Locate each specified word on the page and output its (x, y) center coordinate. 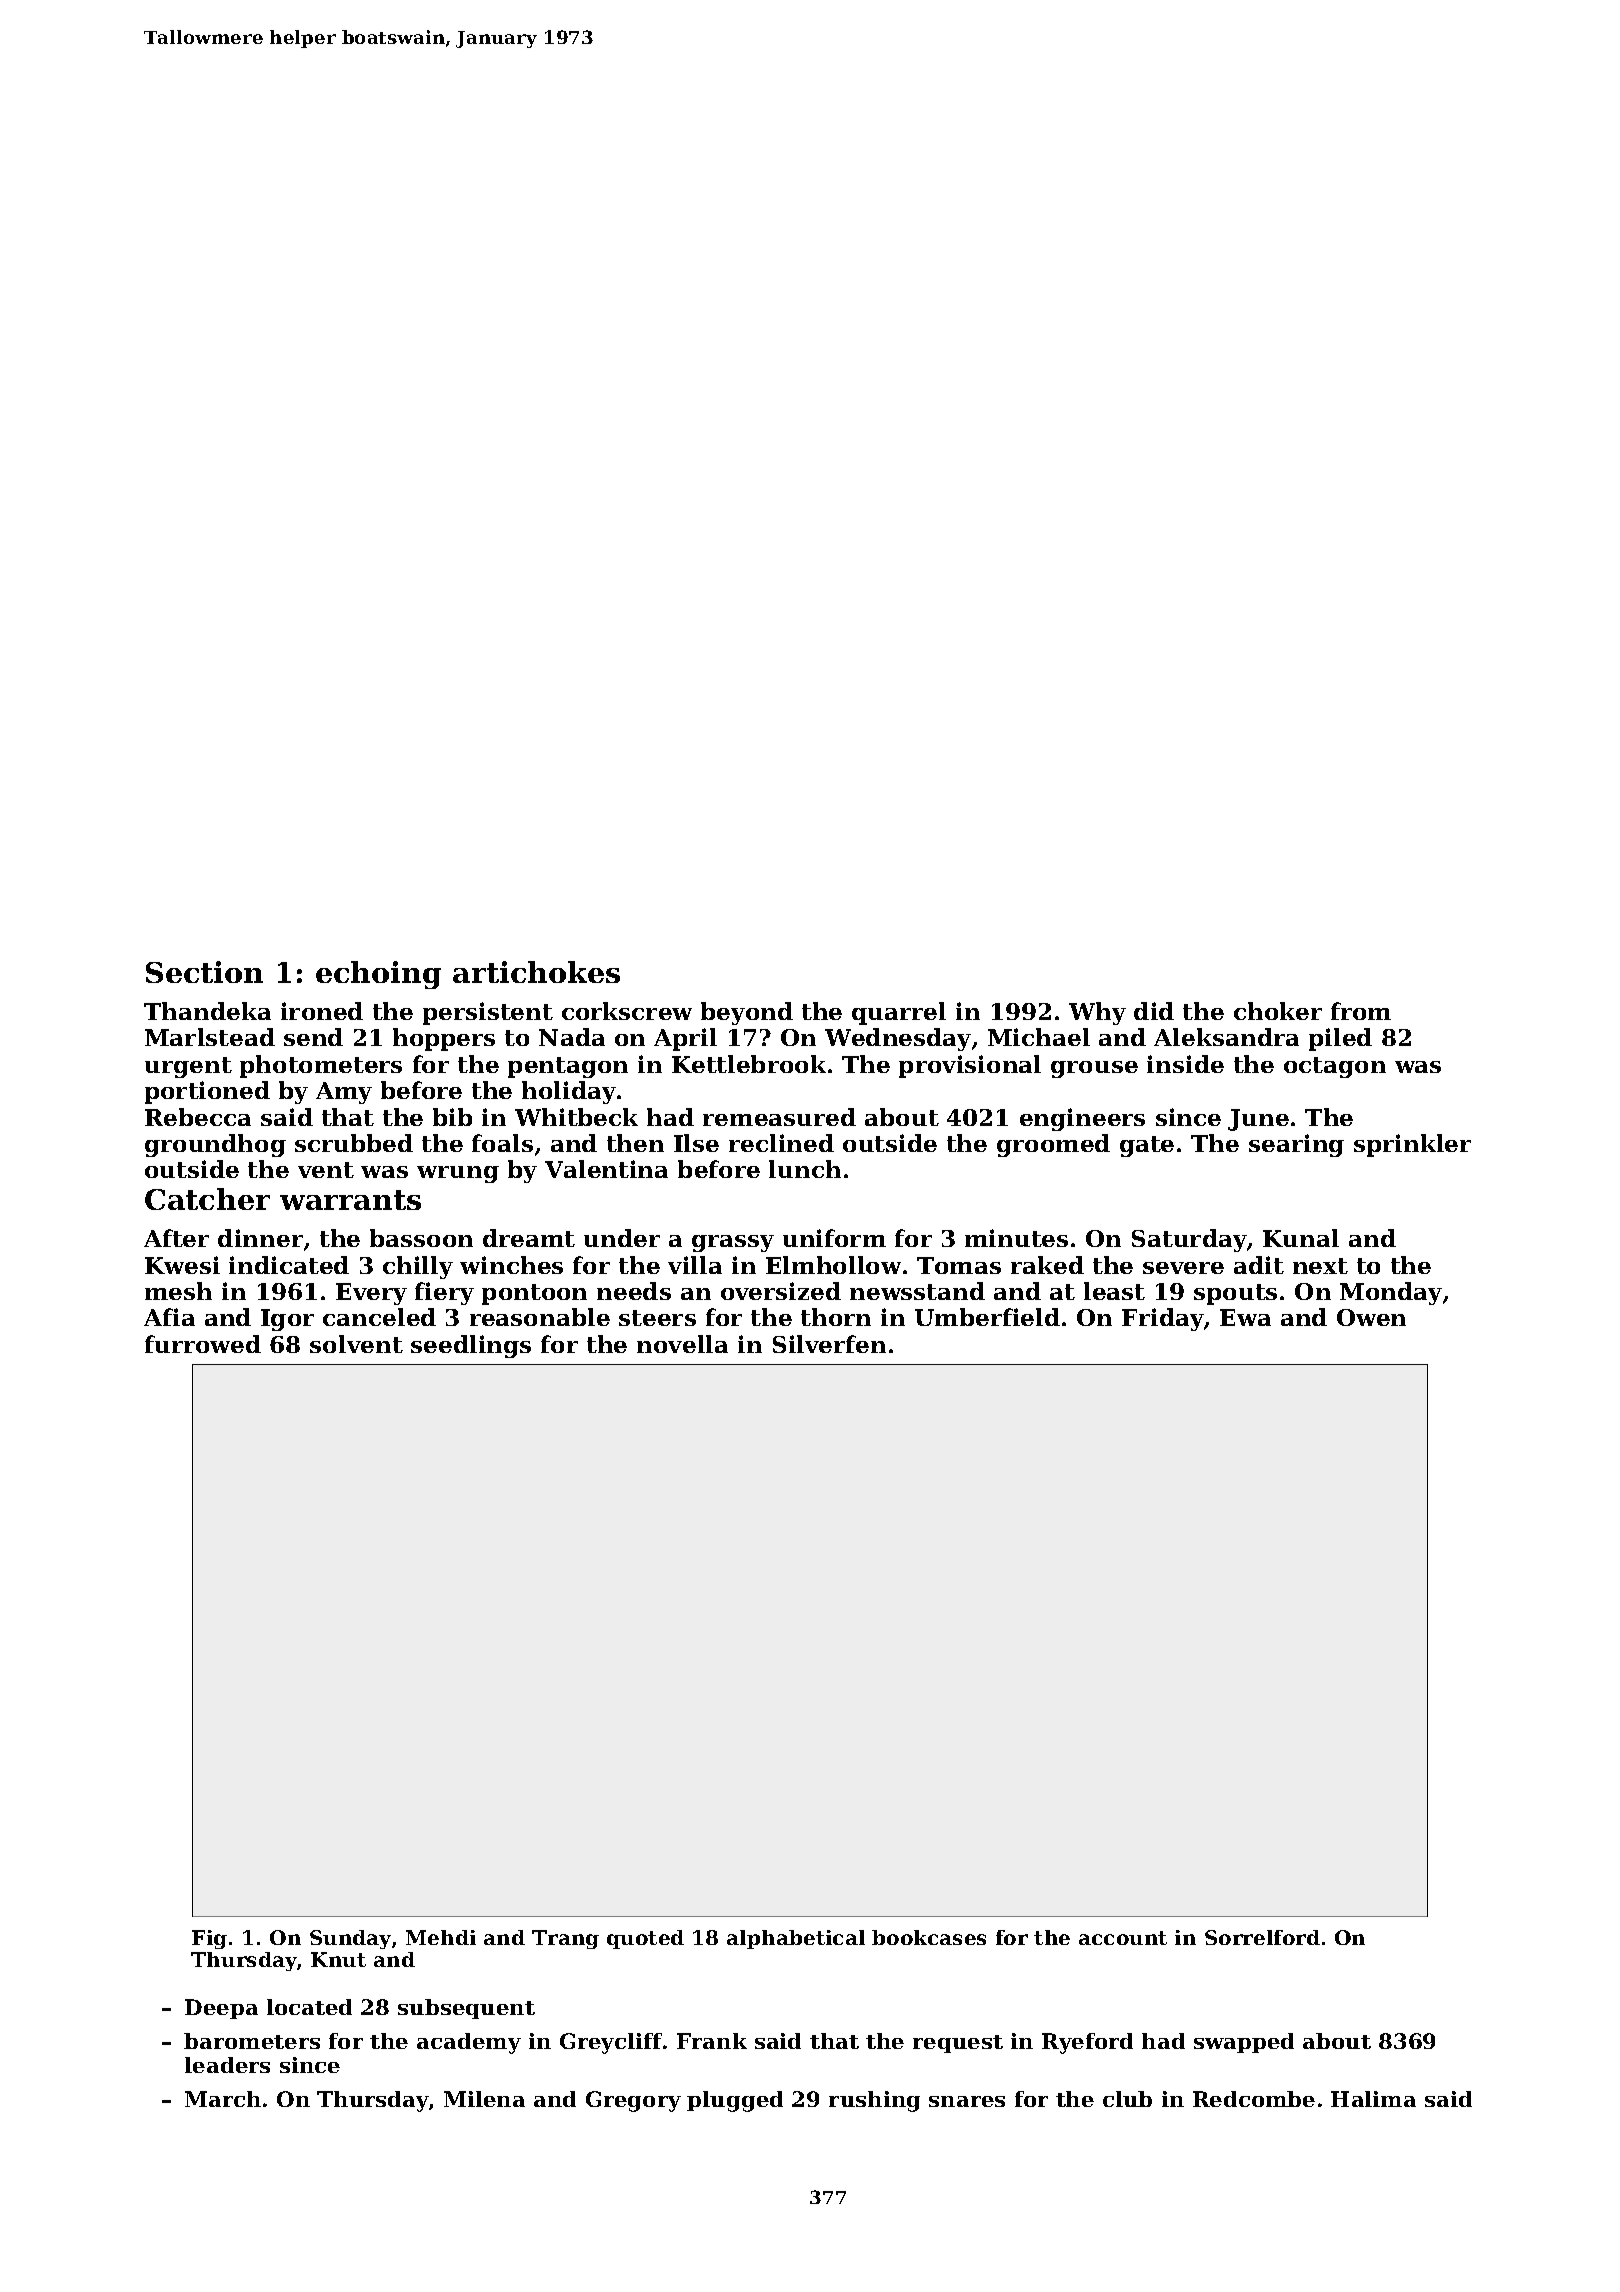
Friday (1163, 1319)
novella (682, 1344)
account (1123, 1938)
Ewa (1245, 1317)
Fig (209, 1939)
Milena (484, 2099)
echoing (378, 975)
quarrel (899, 1013)
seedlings (471, 1346)
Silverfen (829, 1344)
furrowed (203, 1344)
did (1154, 1011)
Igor (287, 1320)
